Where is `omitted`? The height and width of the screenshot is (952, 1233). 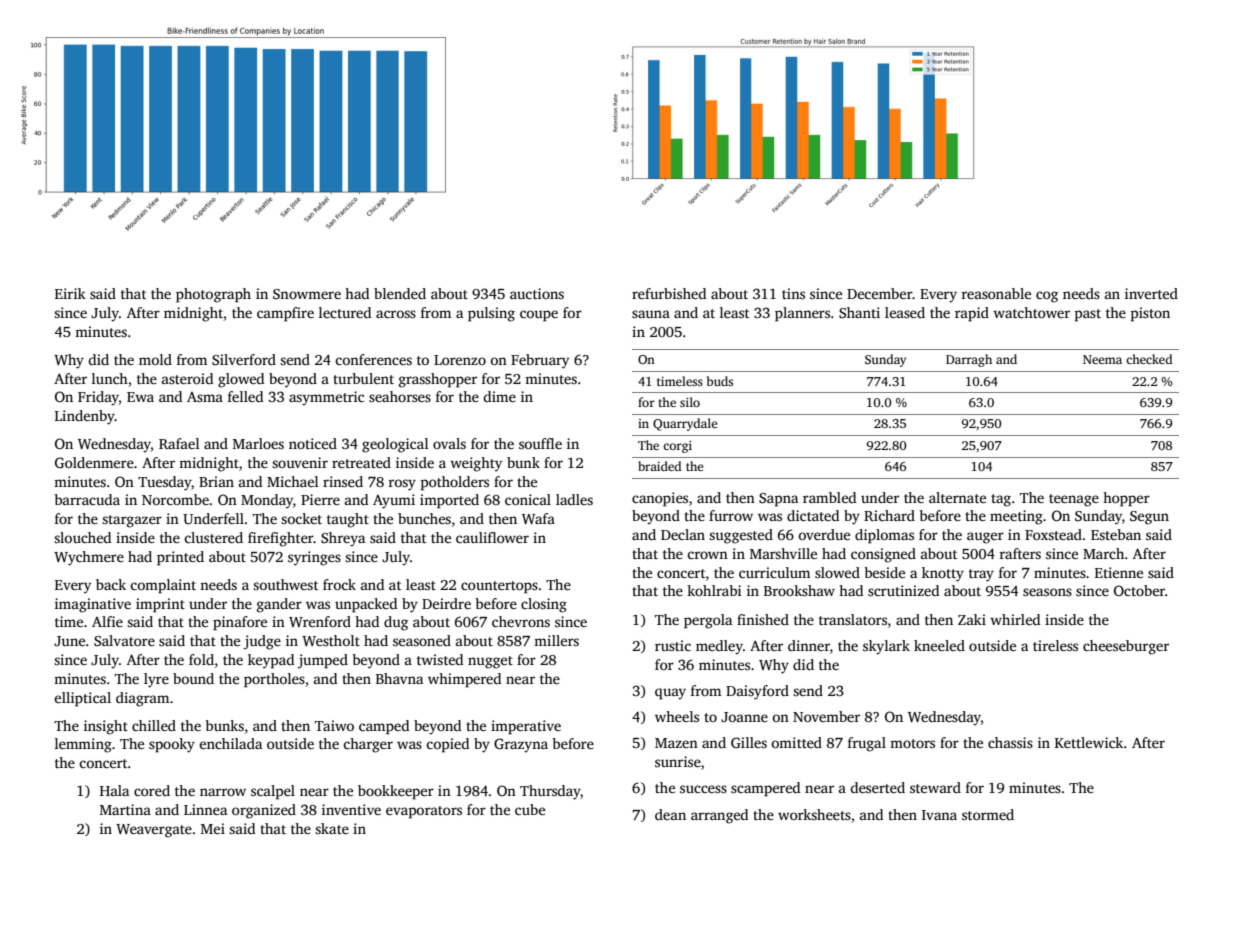
omitted is located at coordinates (796, 742).
